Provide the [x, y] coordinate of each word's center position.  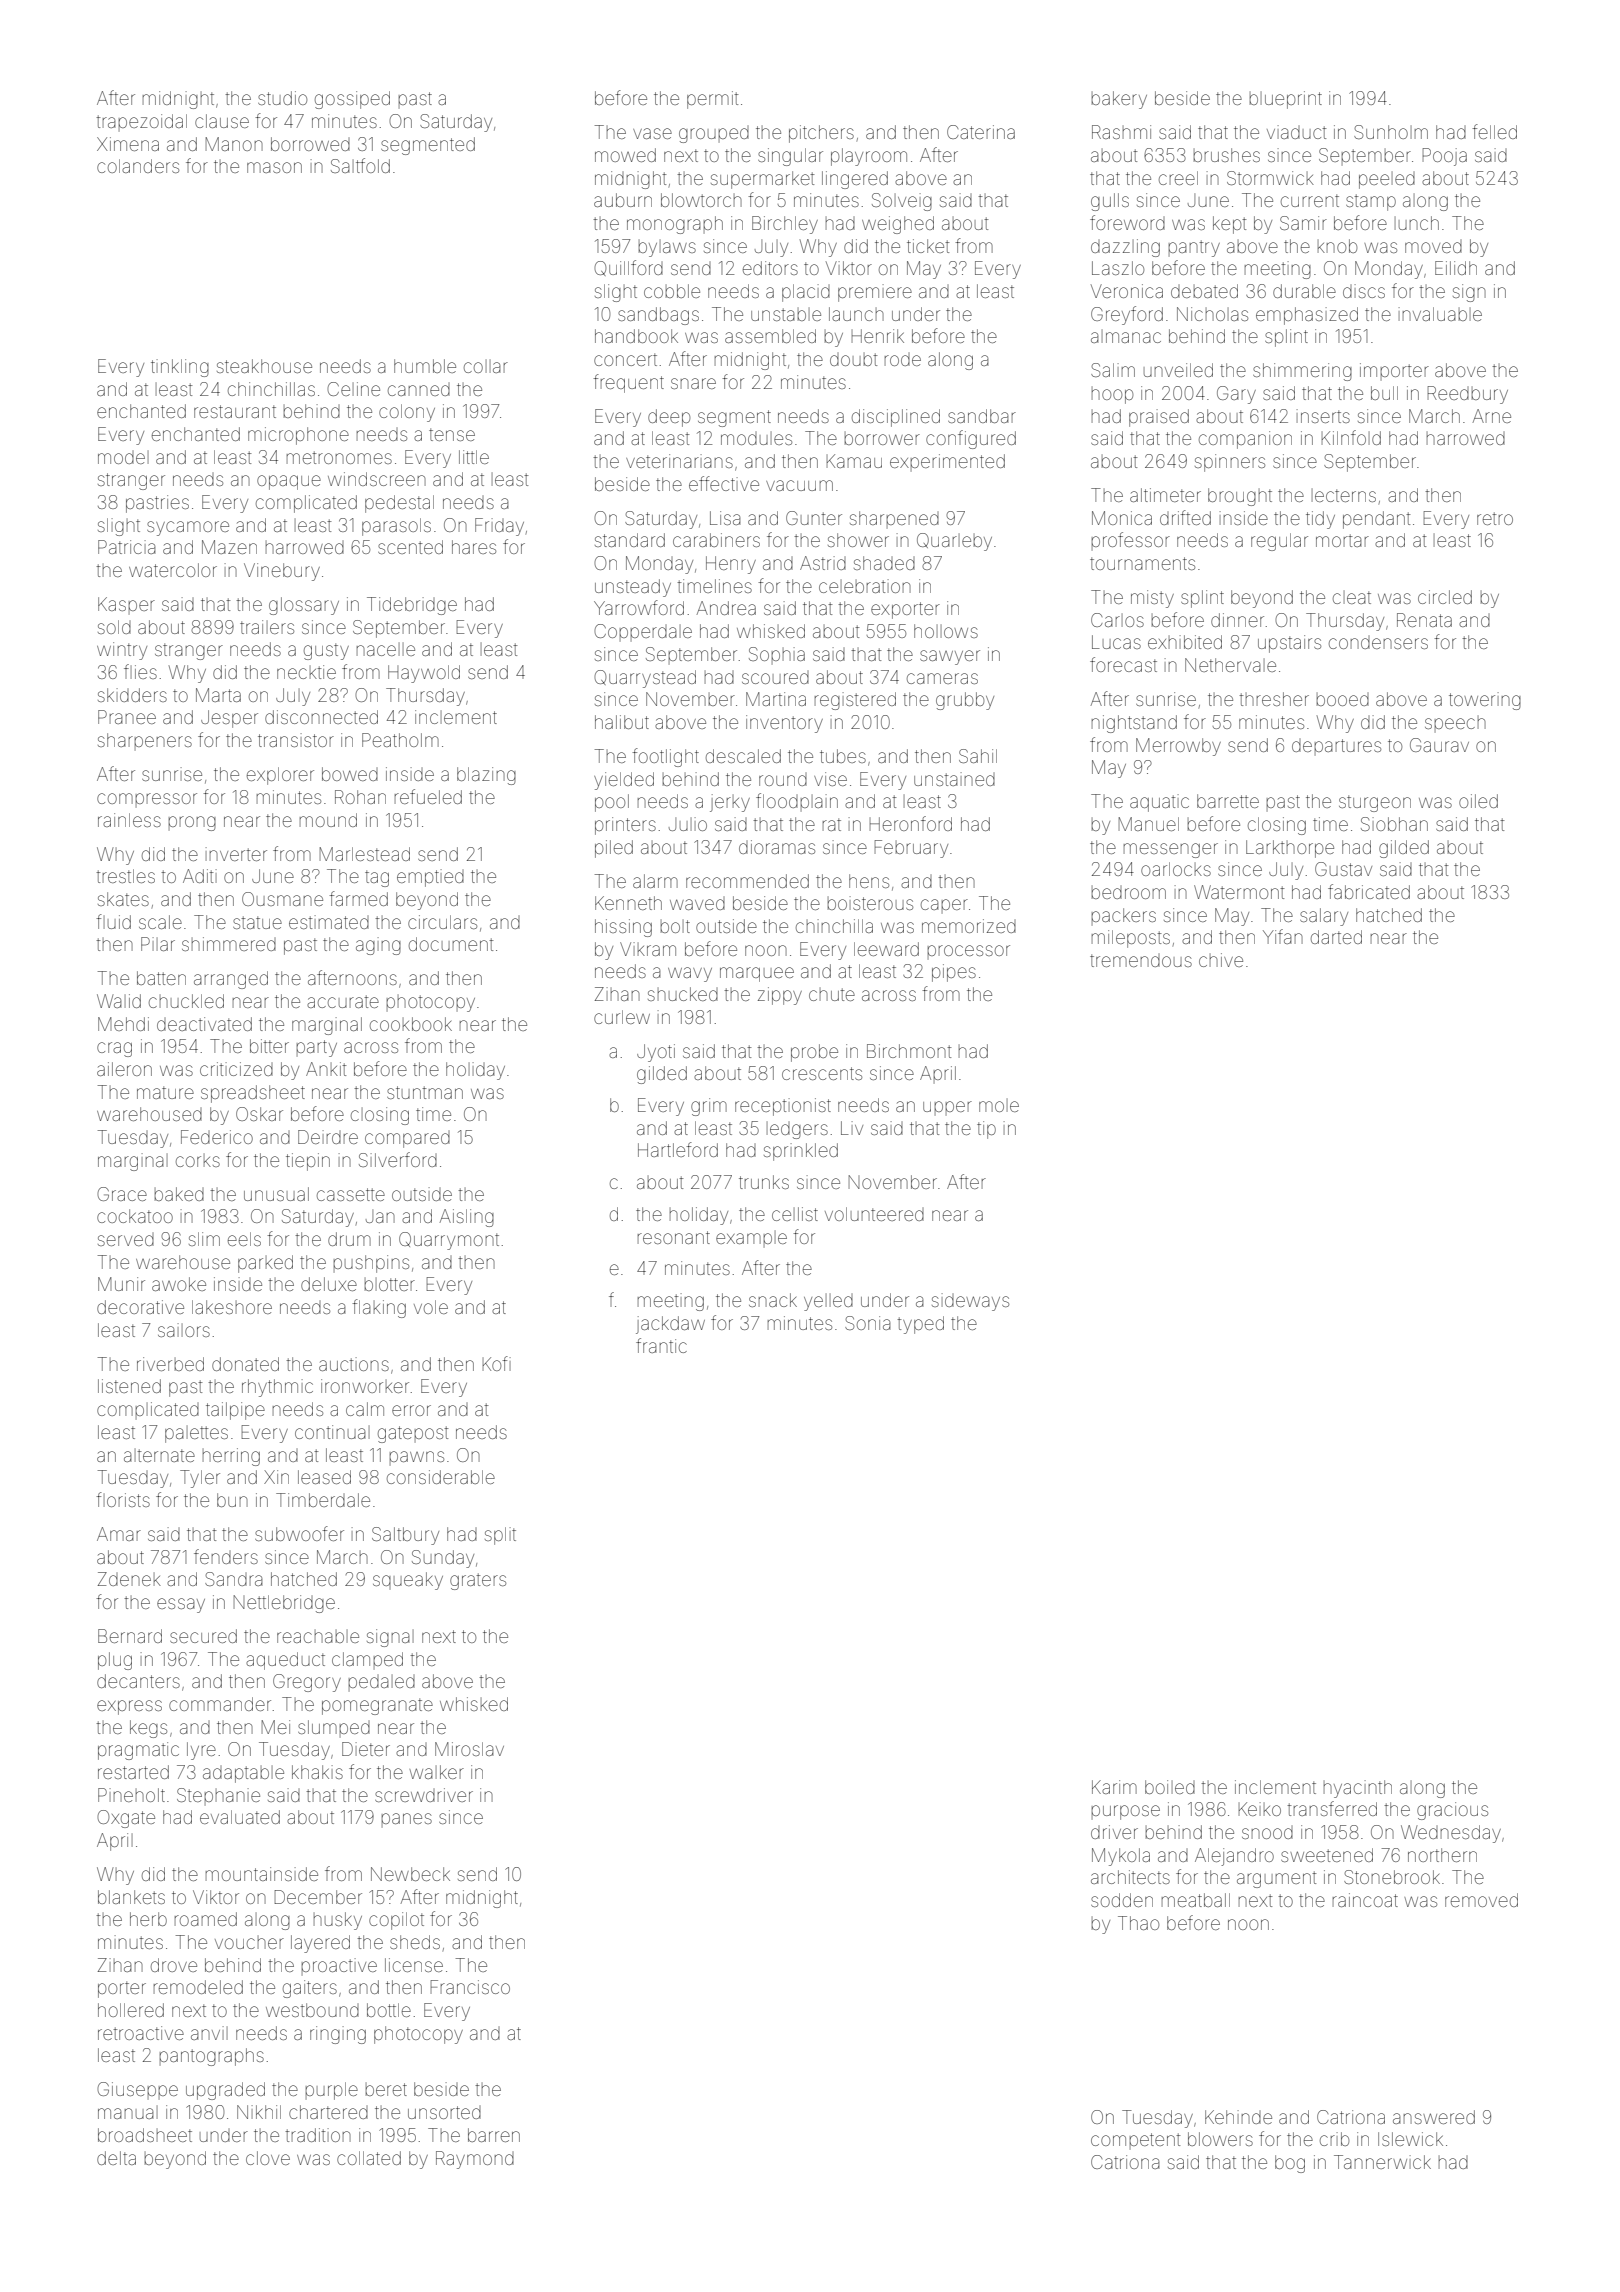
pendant [1376, 520]
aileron [124, 1069]
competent [1135, 2141]
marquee [757, 974]
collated [369, 2158]
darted [1336, 937]
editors [770, 268]
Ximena [128, 144]
